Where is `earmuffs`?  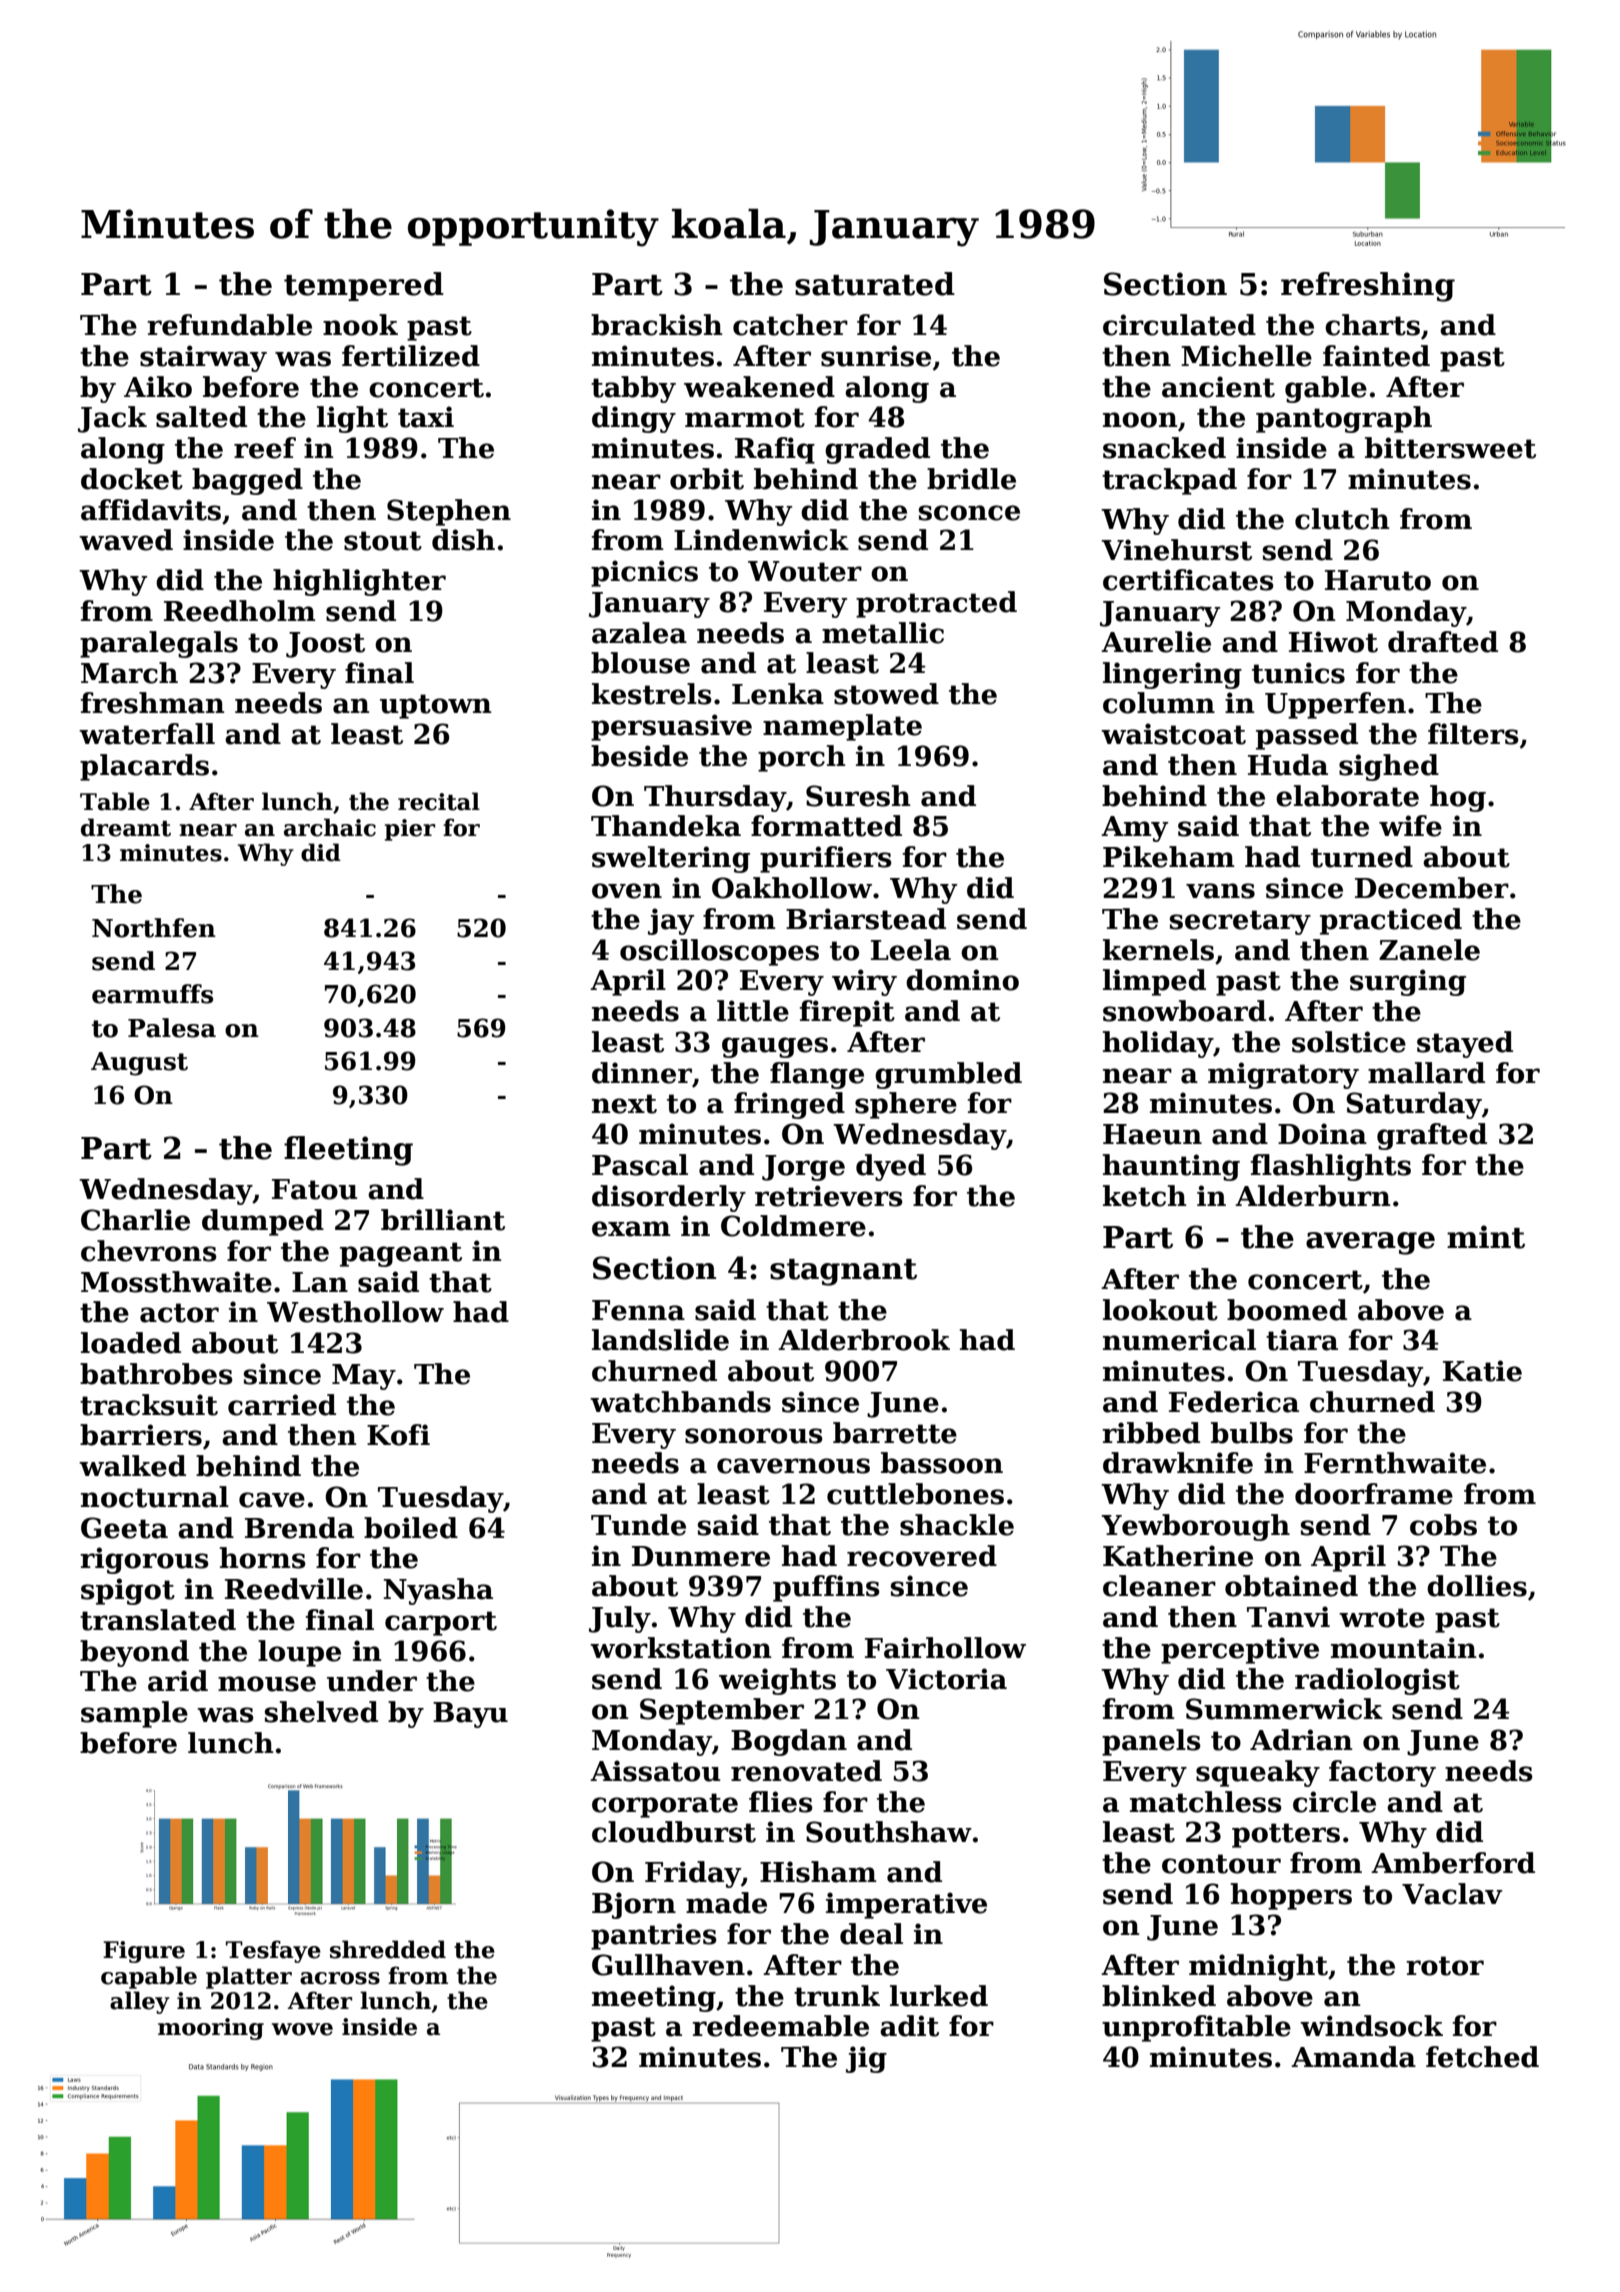
earmuffs is located at coordinates (152, 994).
